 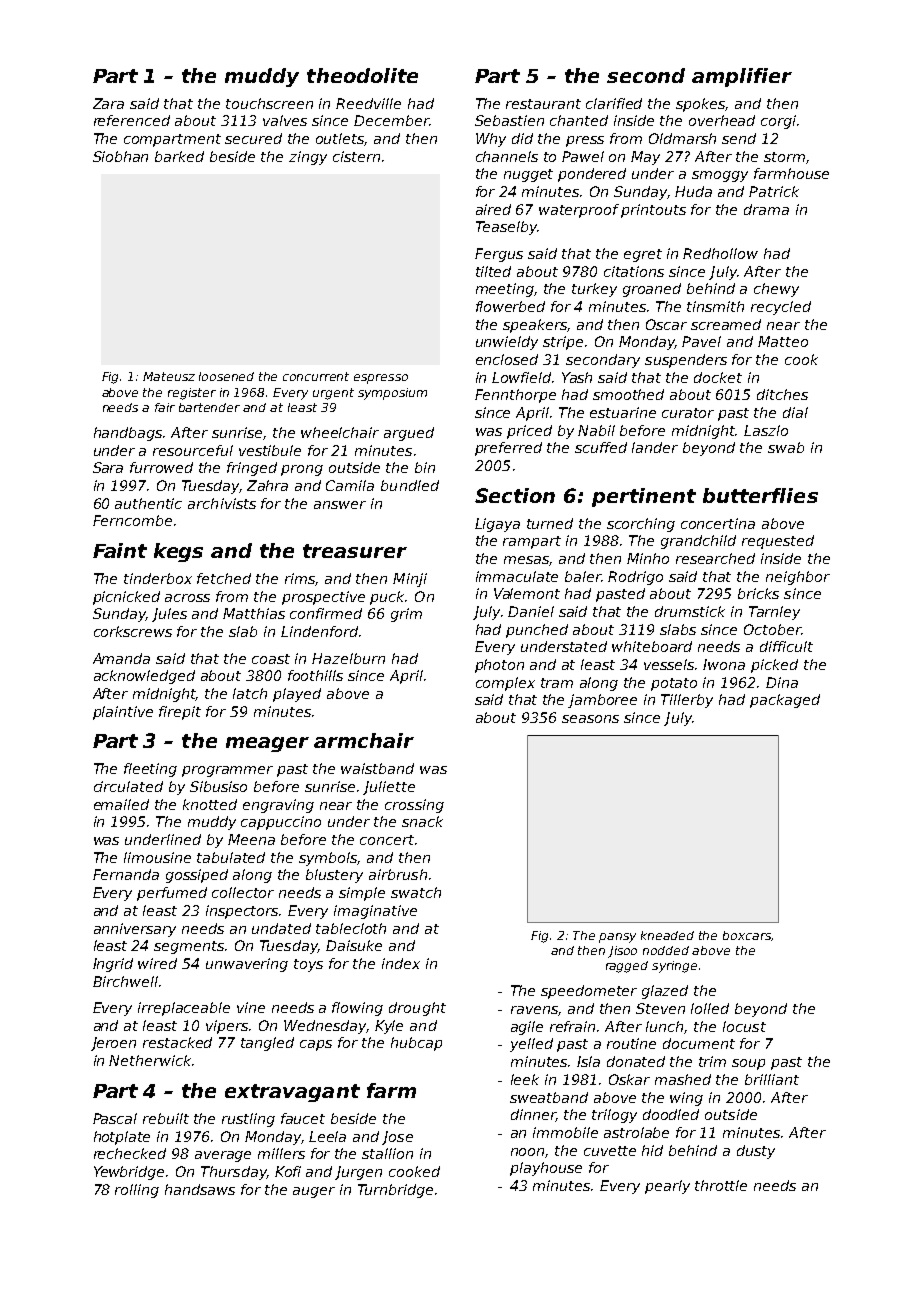 I want to click on swab, so click(x=786, y=447).
